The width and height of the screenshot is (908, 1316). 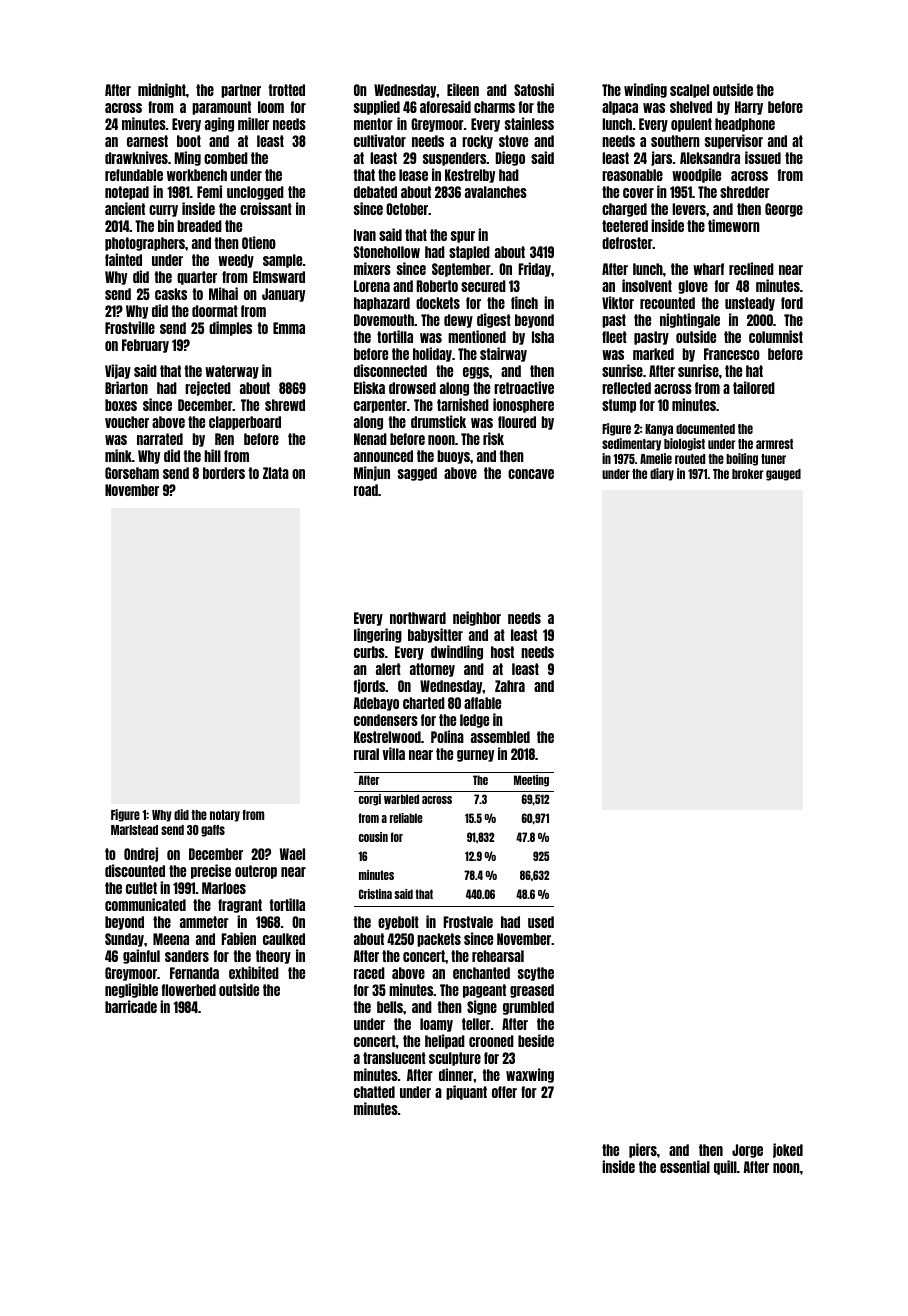 What do you see at coordinates (286, 90) in the screenshot?
I see `trotted` at bounding box center [286, 90].
